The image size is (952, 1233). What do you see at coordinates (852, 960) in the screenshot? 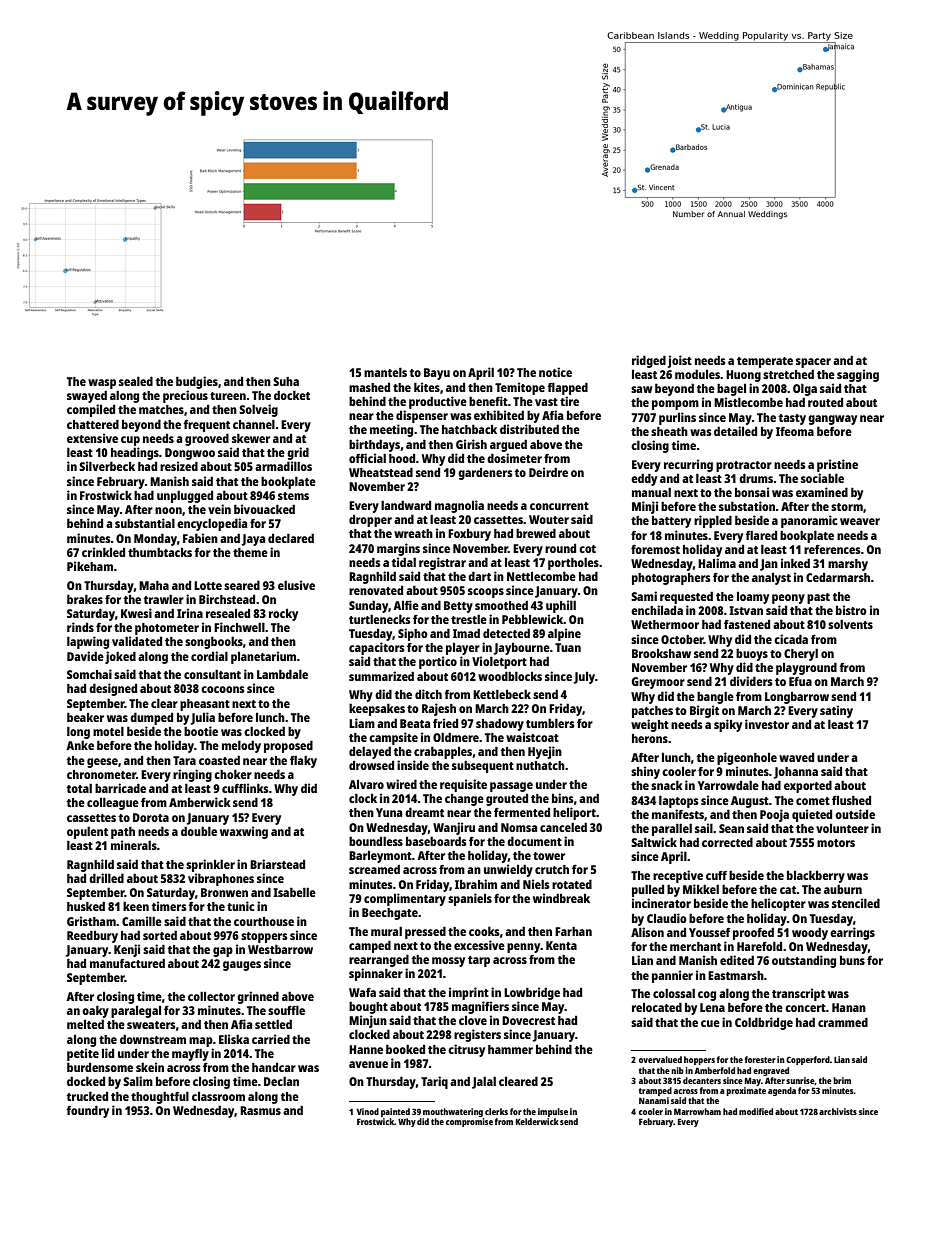
I see `buns` at bounding box center [852, 960].
